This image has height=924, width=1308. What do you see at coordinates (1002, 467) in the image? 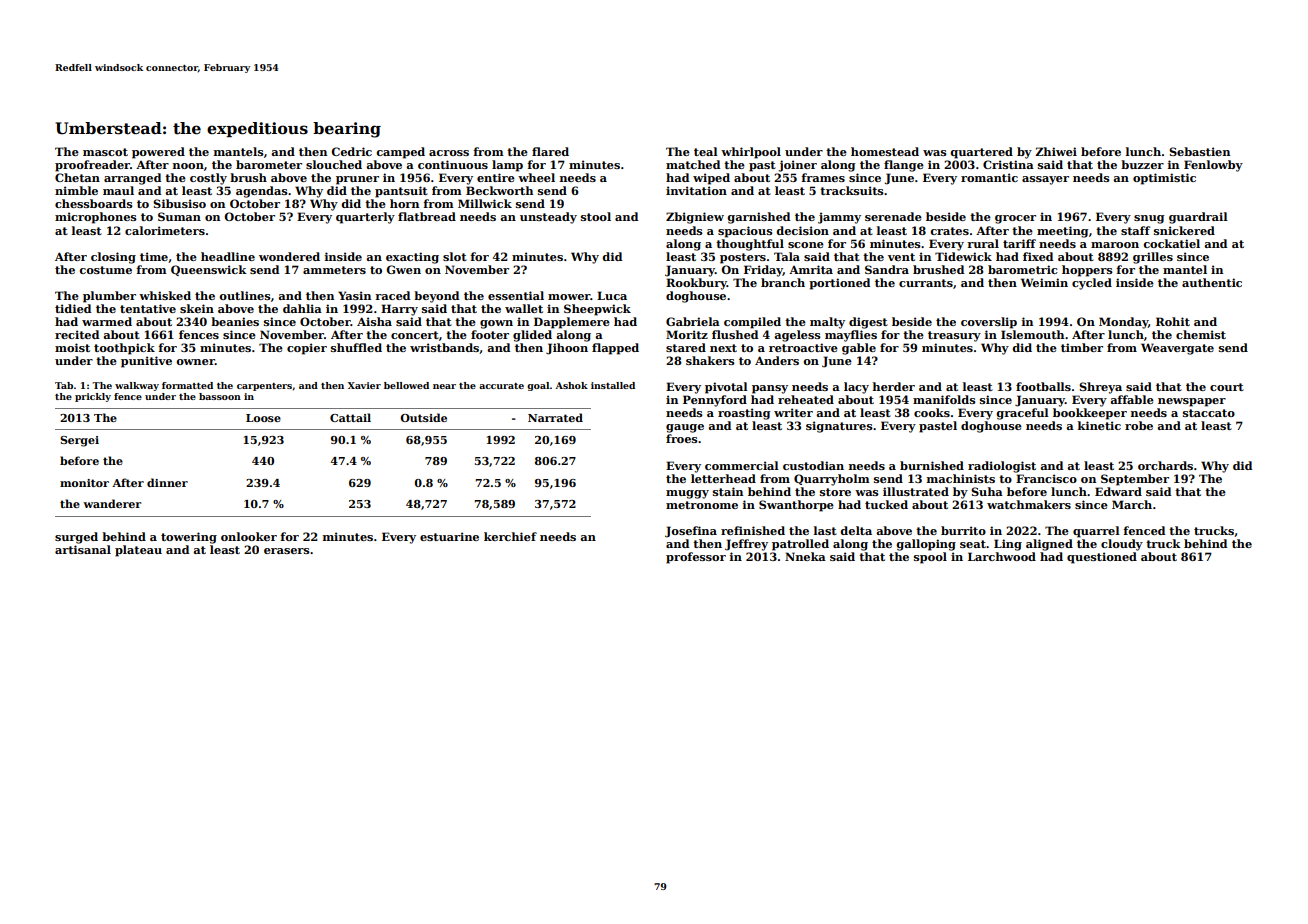
I see `radiologist` at bounding box center [1002, 467].
